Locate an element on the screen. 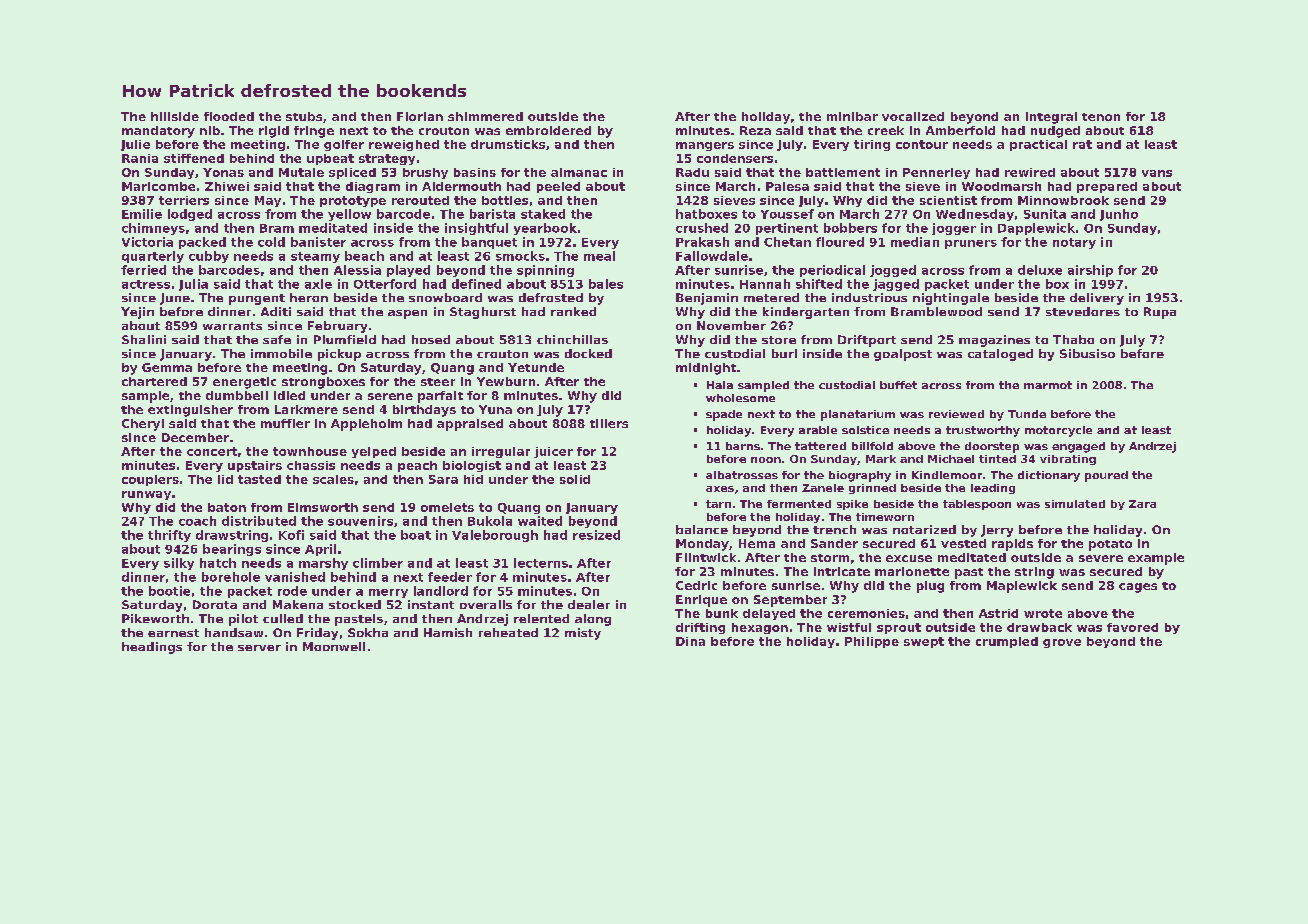  Zara is located at coordinates (1142, 504).
